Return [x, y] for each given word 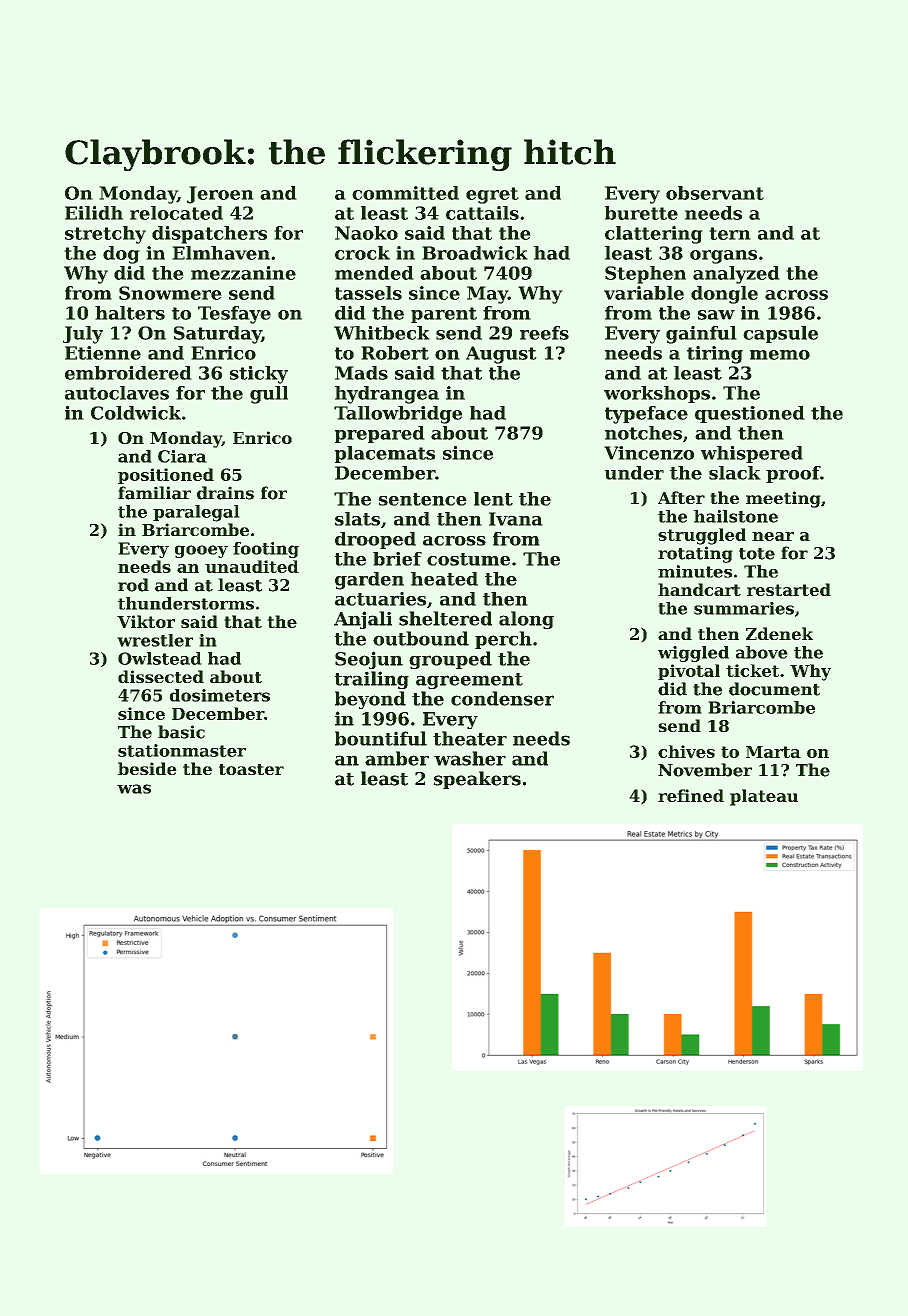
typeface [646, 415]
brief [397, 559]
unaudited [252, 566]
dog [121, 255]
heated [444, 579]
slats [357, 519]
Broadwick [475, 253]
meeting [783, 499]
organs [723, 257]
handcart [699, 589]
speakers [477, 780]
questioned [749, 414]
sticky [259, 375]
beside [147, 768]
